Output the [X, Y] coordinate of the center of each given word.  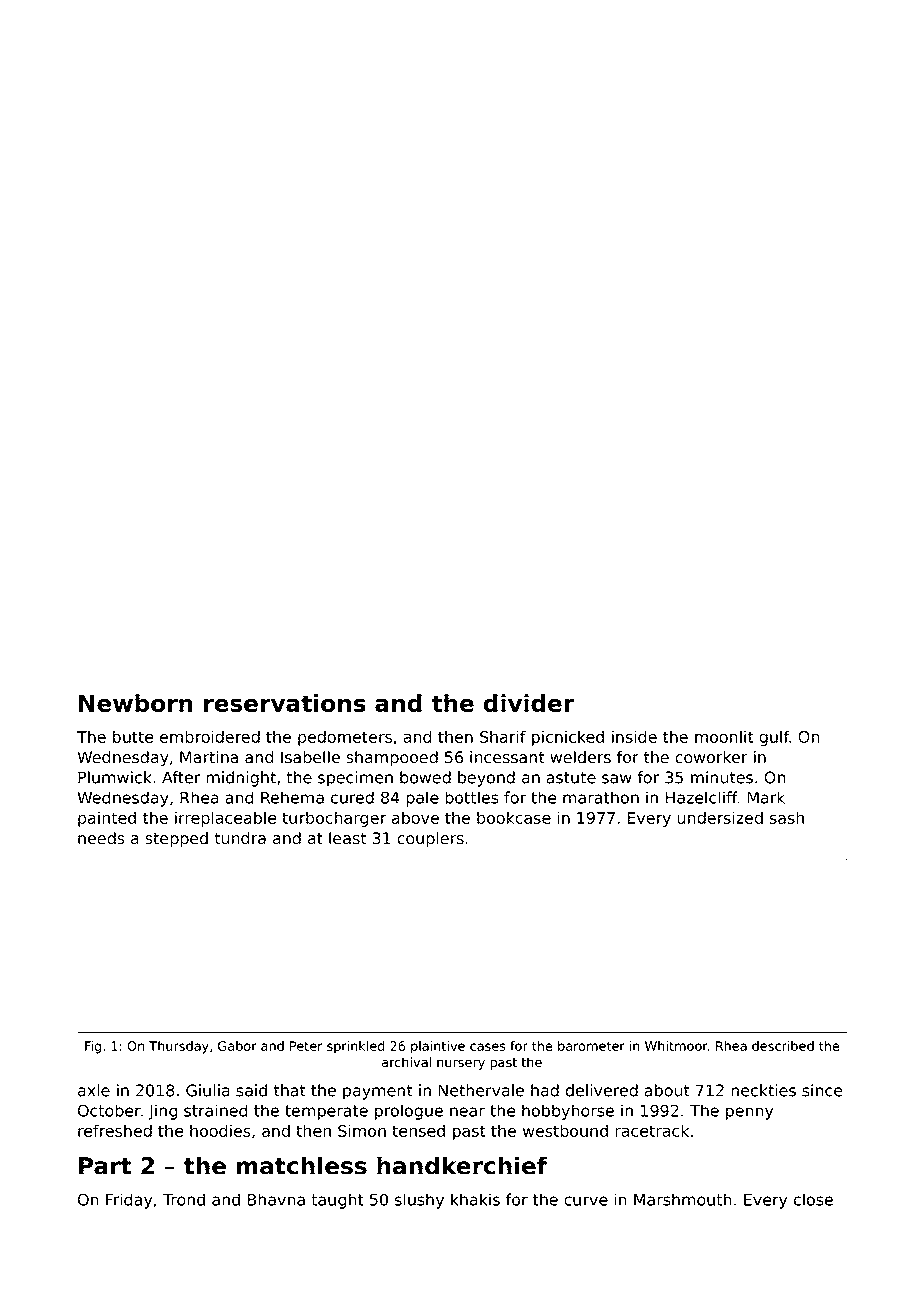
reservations [285, 703]
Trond [184, 1199]
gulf [774, 738]
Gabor [237, 1046]
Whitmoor [676, 1046]
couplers [430, 840]
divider [529, 703]
